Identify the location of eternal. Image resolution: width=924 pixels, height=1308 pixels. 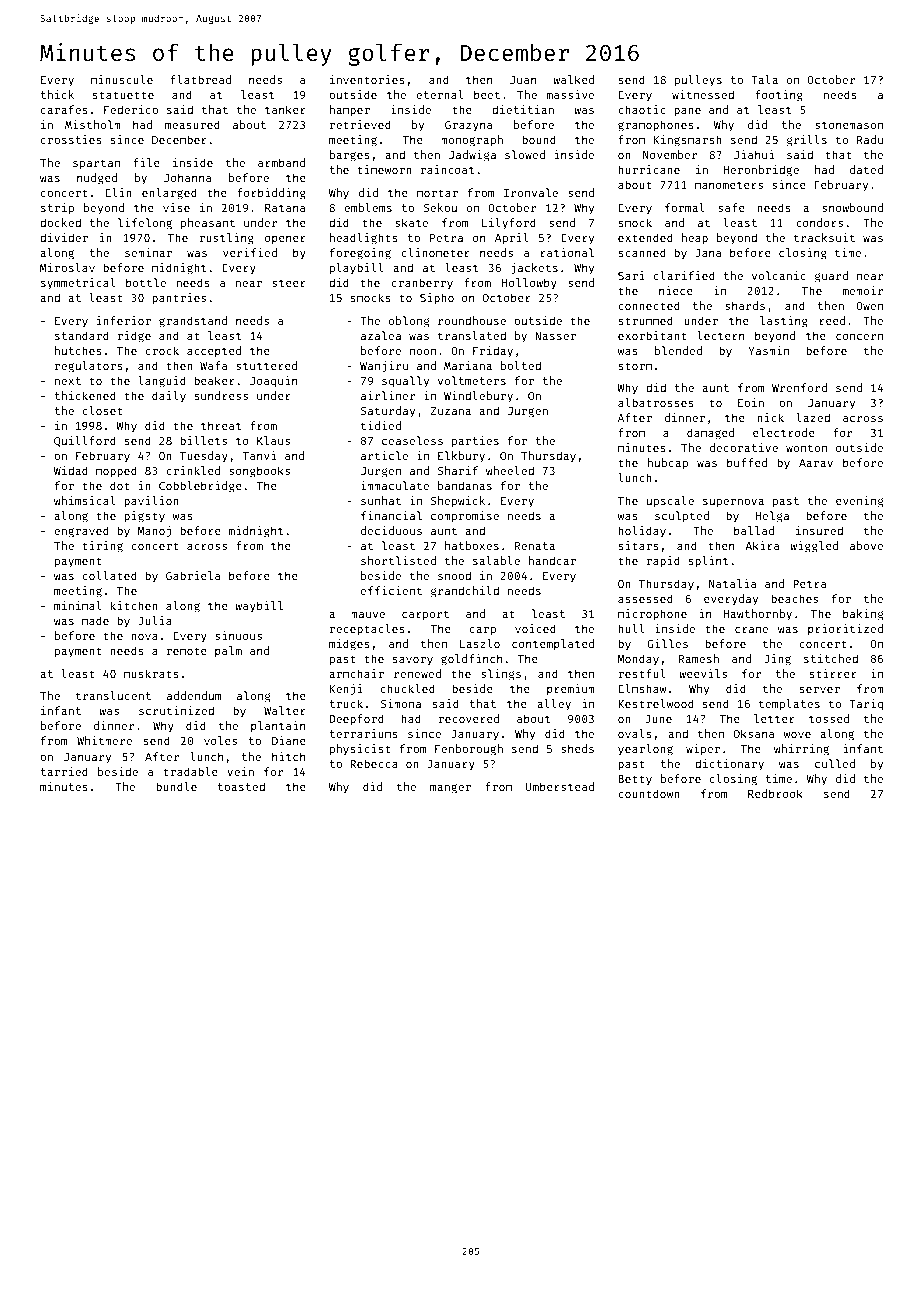
(439, 94).
